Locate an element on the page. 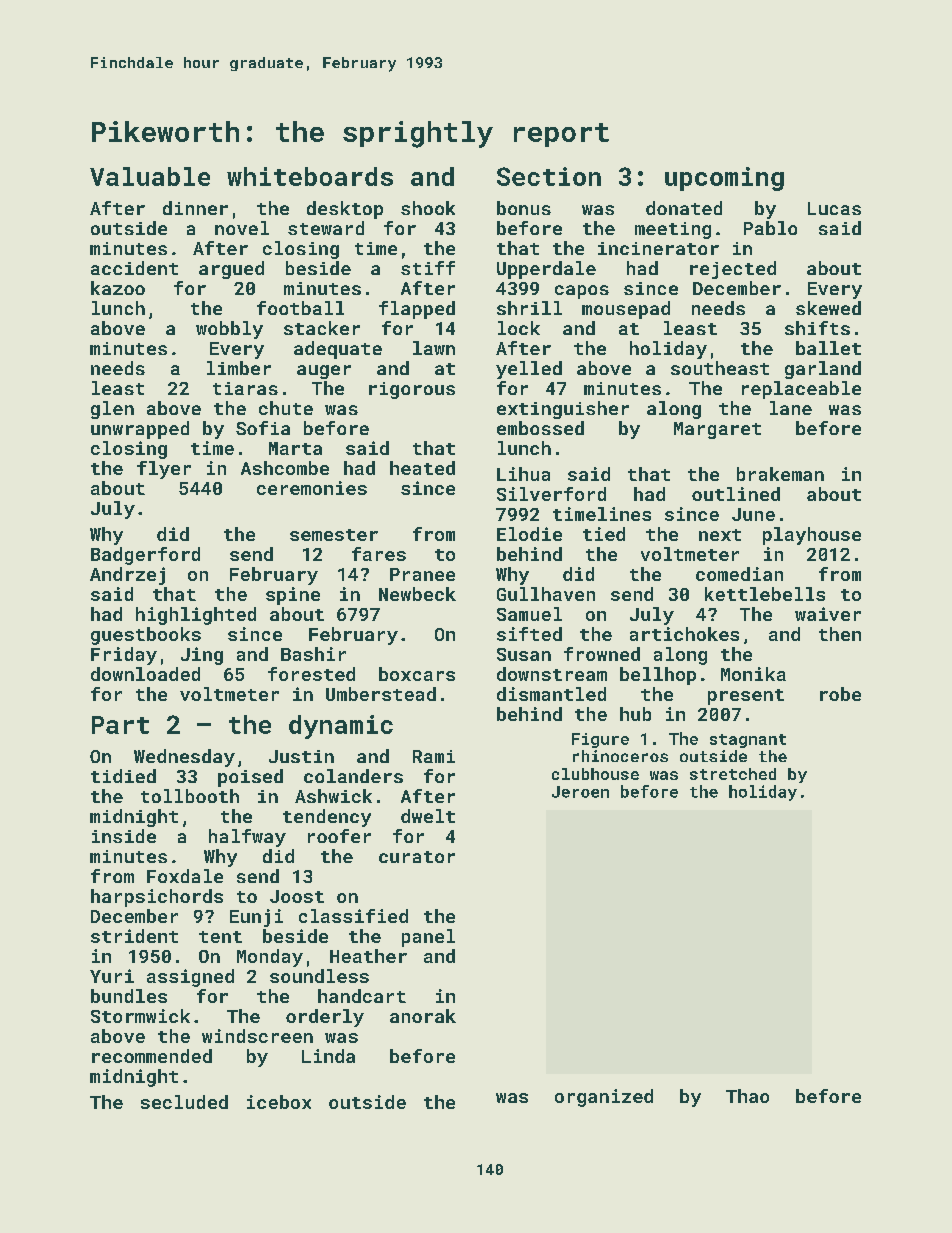  dinner is located at coordinates (195, 208).
